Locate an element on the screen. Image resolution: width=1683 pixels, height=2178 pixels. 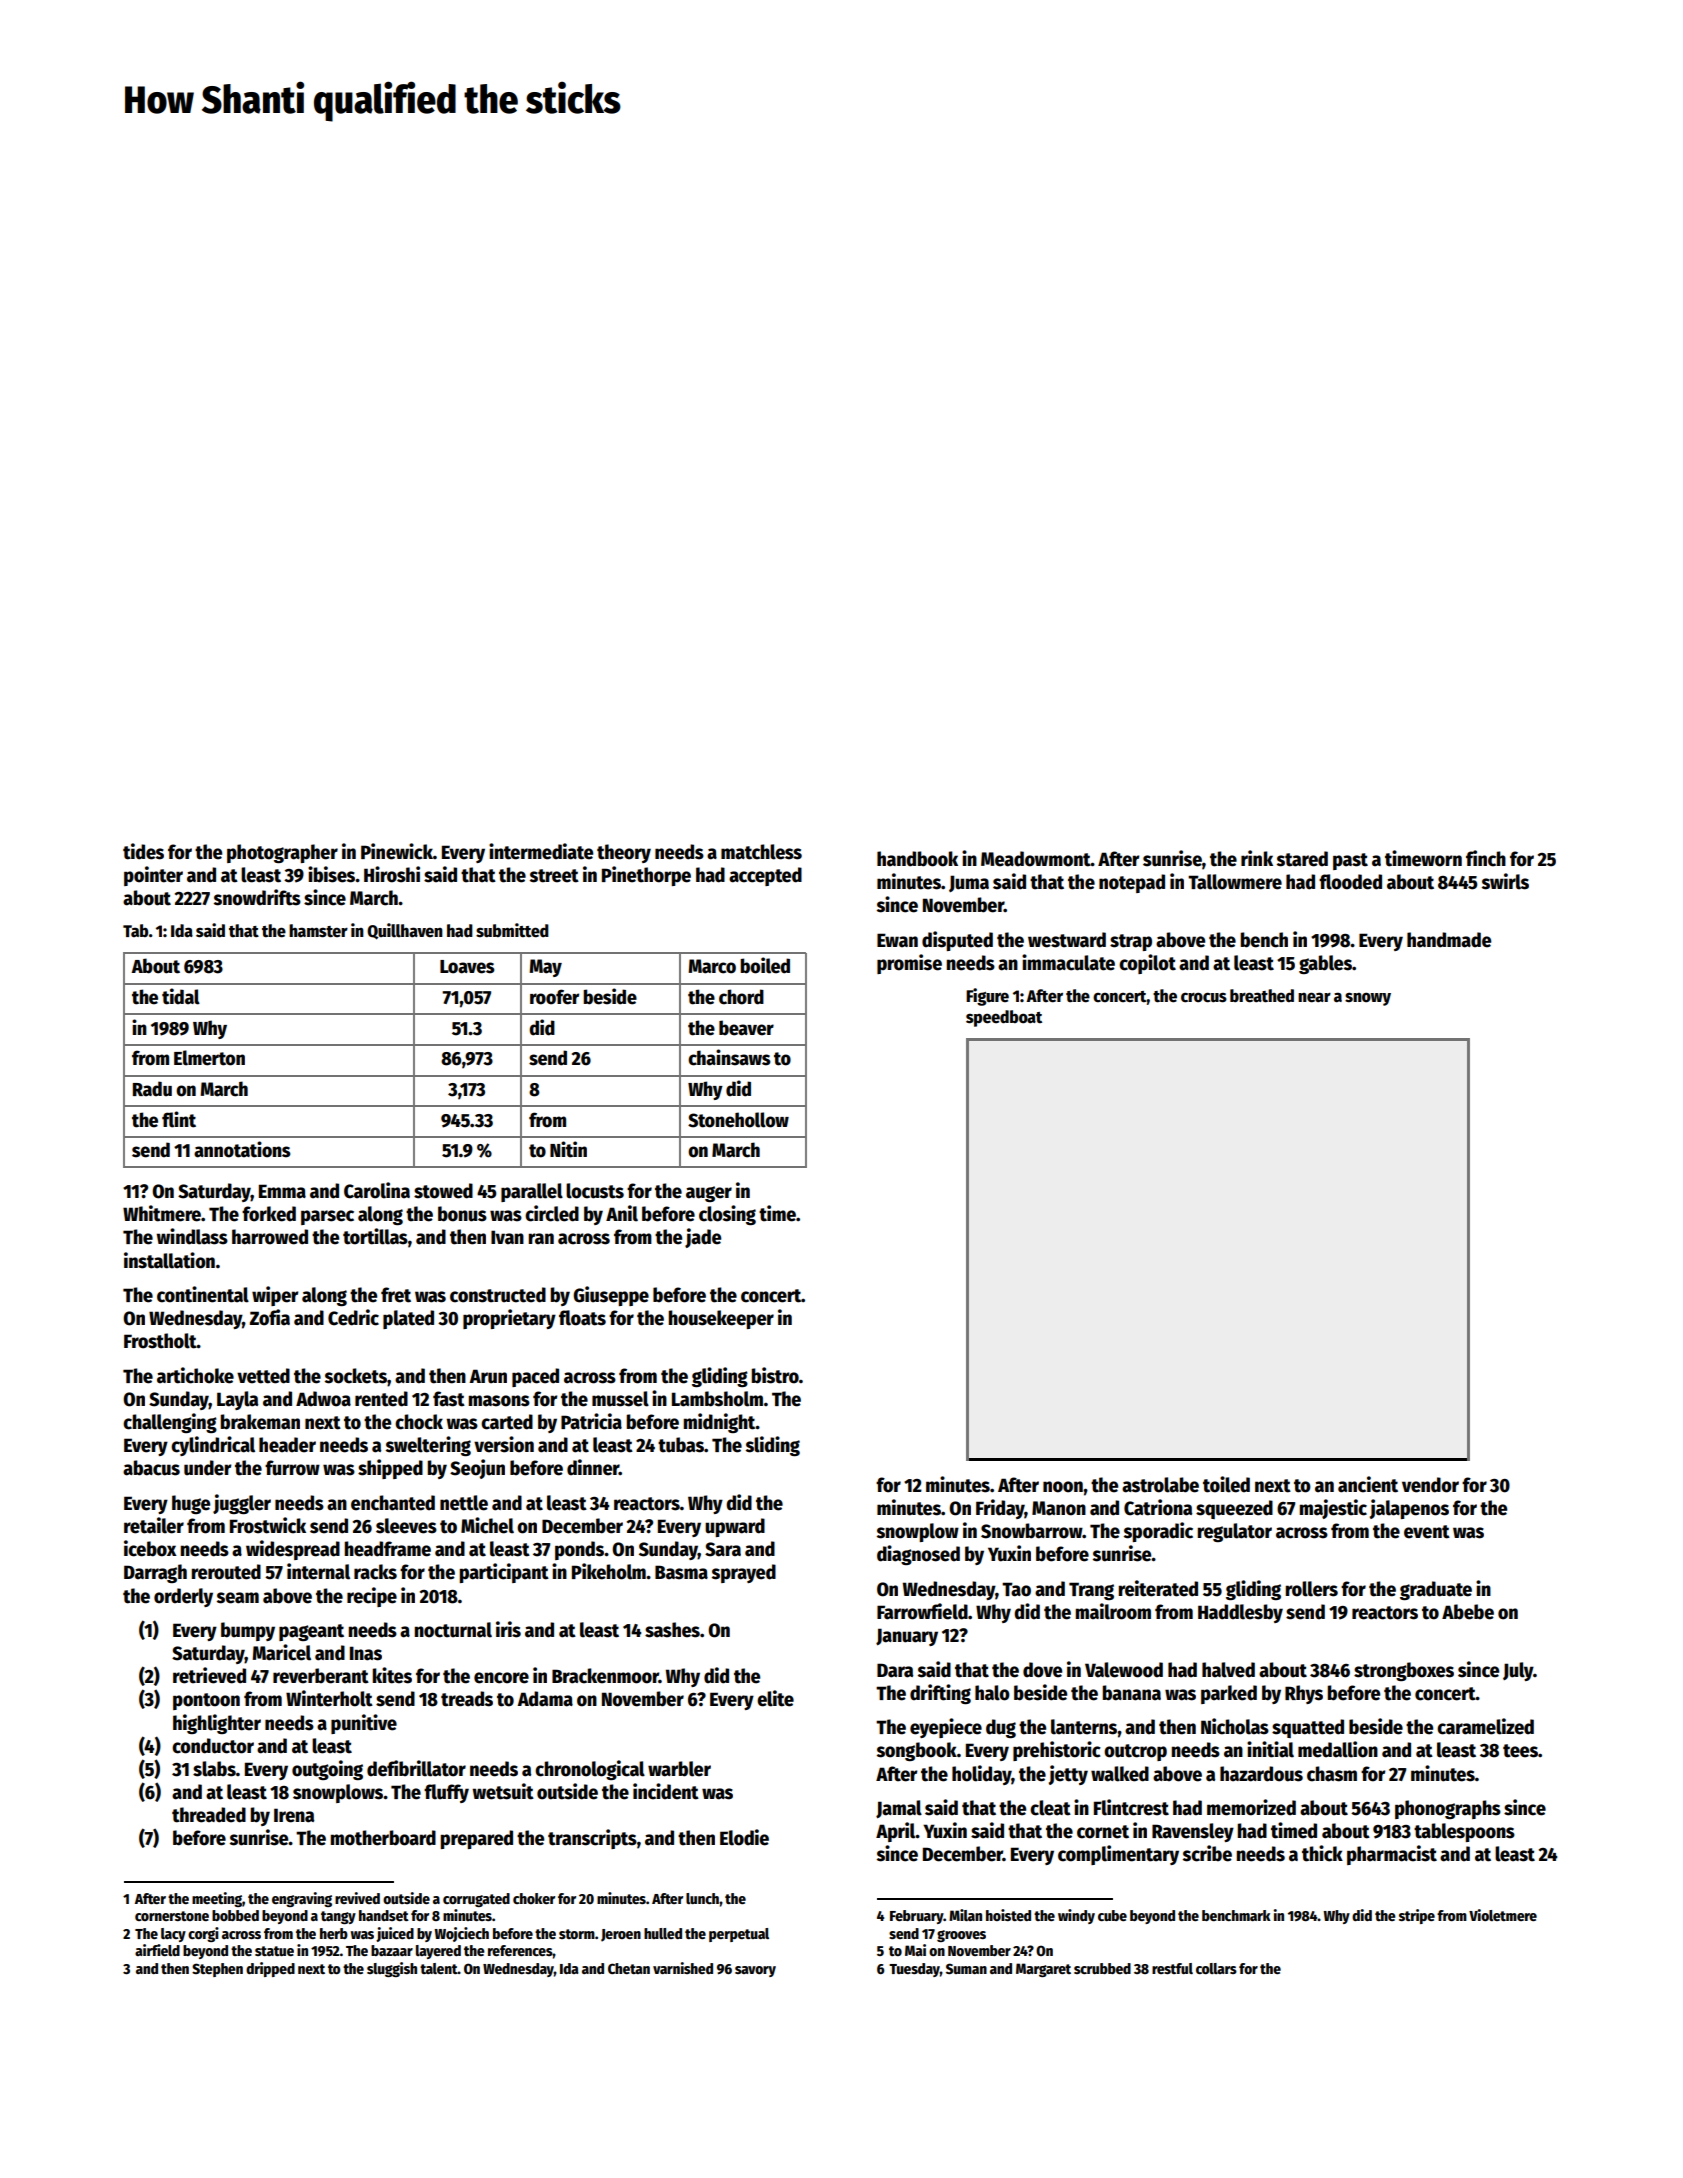
sockets is located at coordinates (356, 1376).
